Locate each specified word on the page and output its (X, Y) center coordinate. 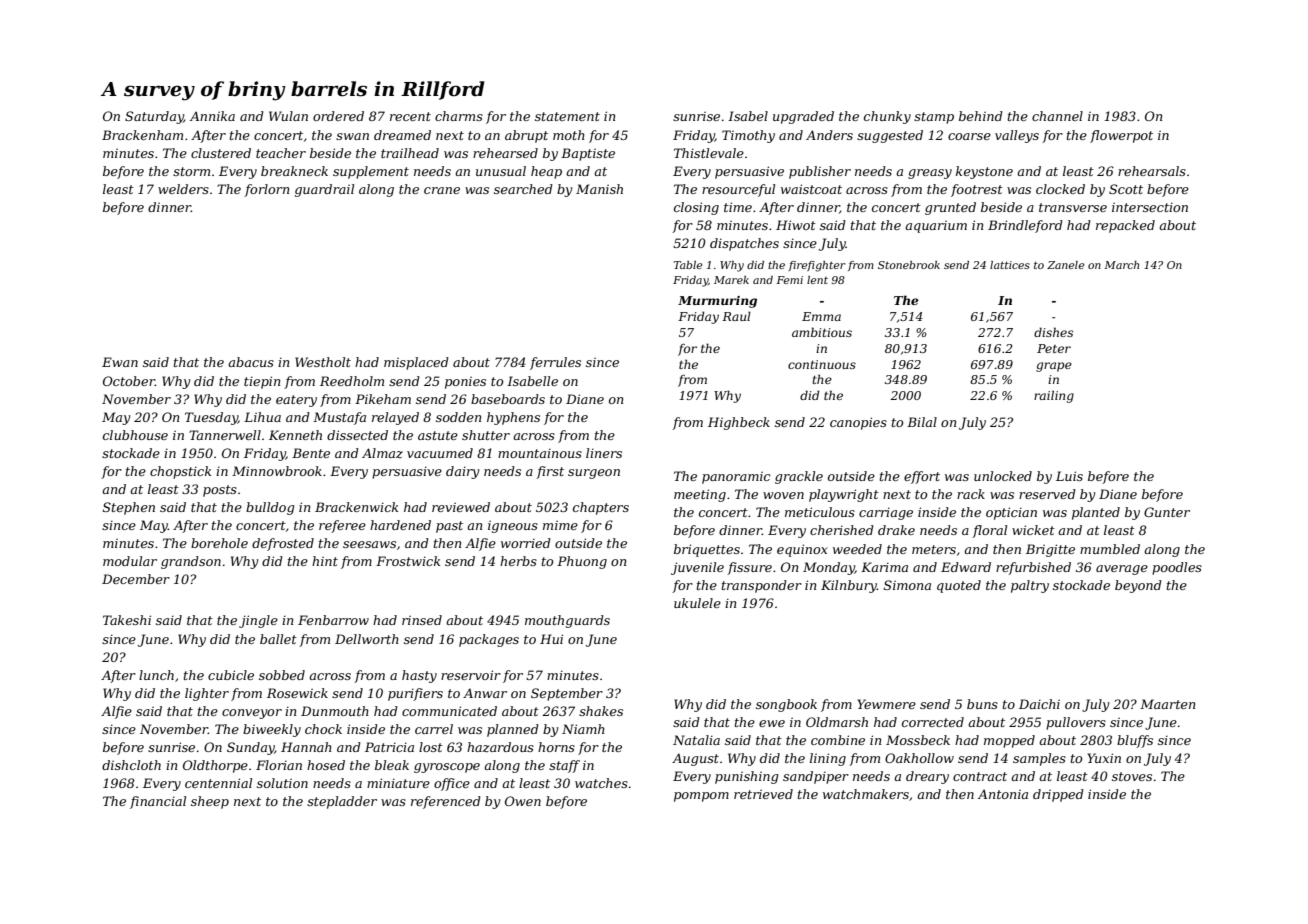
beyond (1138, 586)
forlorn (266, 190)
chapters (601, 508)
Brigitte (1050, 550)
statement (567, 116)
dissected (357, 435)
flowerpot (1121, 136)
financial (158, 802)
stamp (934, 118)
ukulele (697, 603)
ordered (338, 116)
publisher (820, 172)
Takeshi (127, 620)
